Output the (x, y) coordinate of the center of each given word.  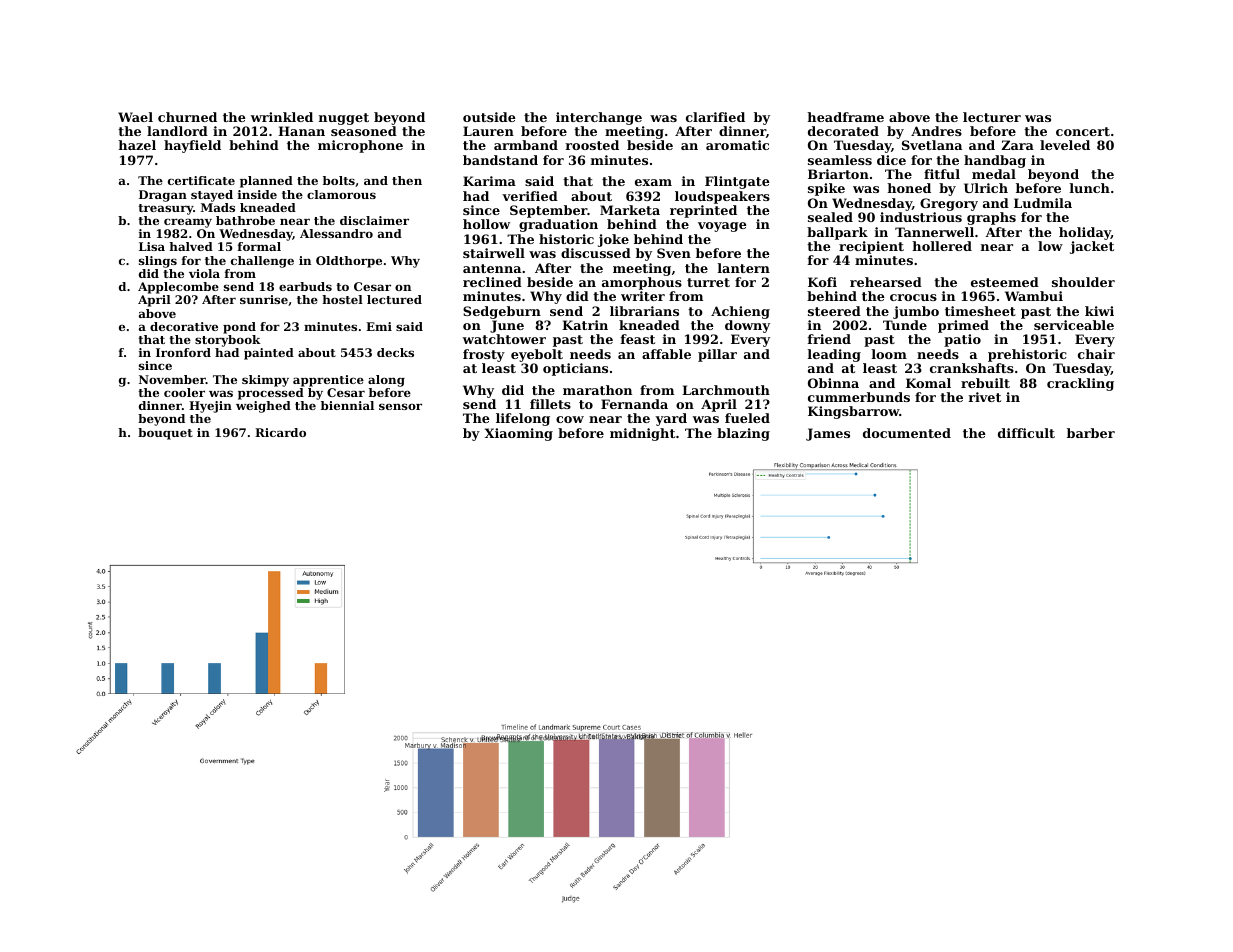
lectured (394, 299)
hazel (137, 145)
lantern (744, 268)
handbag (995, 161)
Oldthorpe (349, 262)
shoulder (1083, 282)
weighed (263, 407)
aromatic (737, 145)
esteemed (1005, 282)
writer (643, 296)
